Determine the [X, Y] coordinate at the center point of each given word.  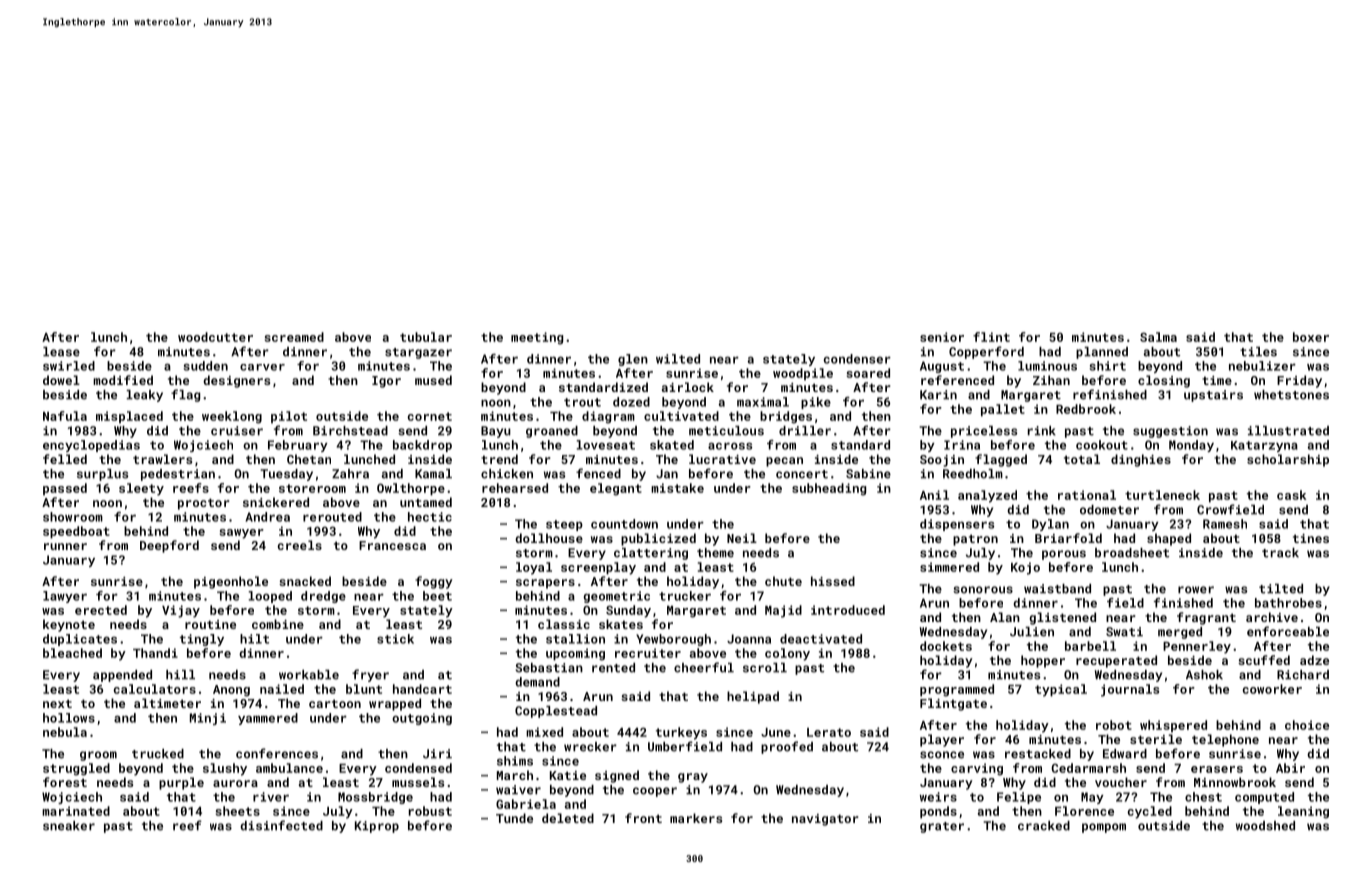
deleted [568, 818]
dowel [61, 380]
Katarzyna [1264, 446]
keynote [69, 625]
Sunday [628, 611]
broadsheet [1132, 553]
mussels [418, 782]
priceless [984, 432]
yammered [268, 719]
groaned [552, 432]
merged [1180, 633]
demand [537, 682]
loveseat [605, 445]
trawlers [162, 459]
